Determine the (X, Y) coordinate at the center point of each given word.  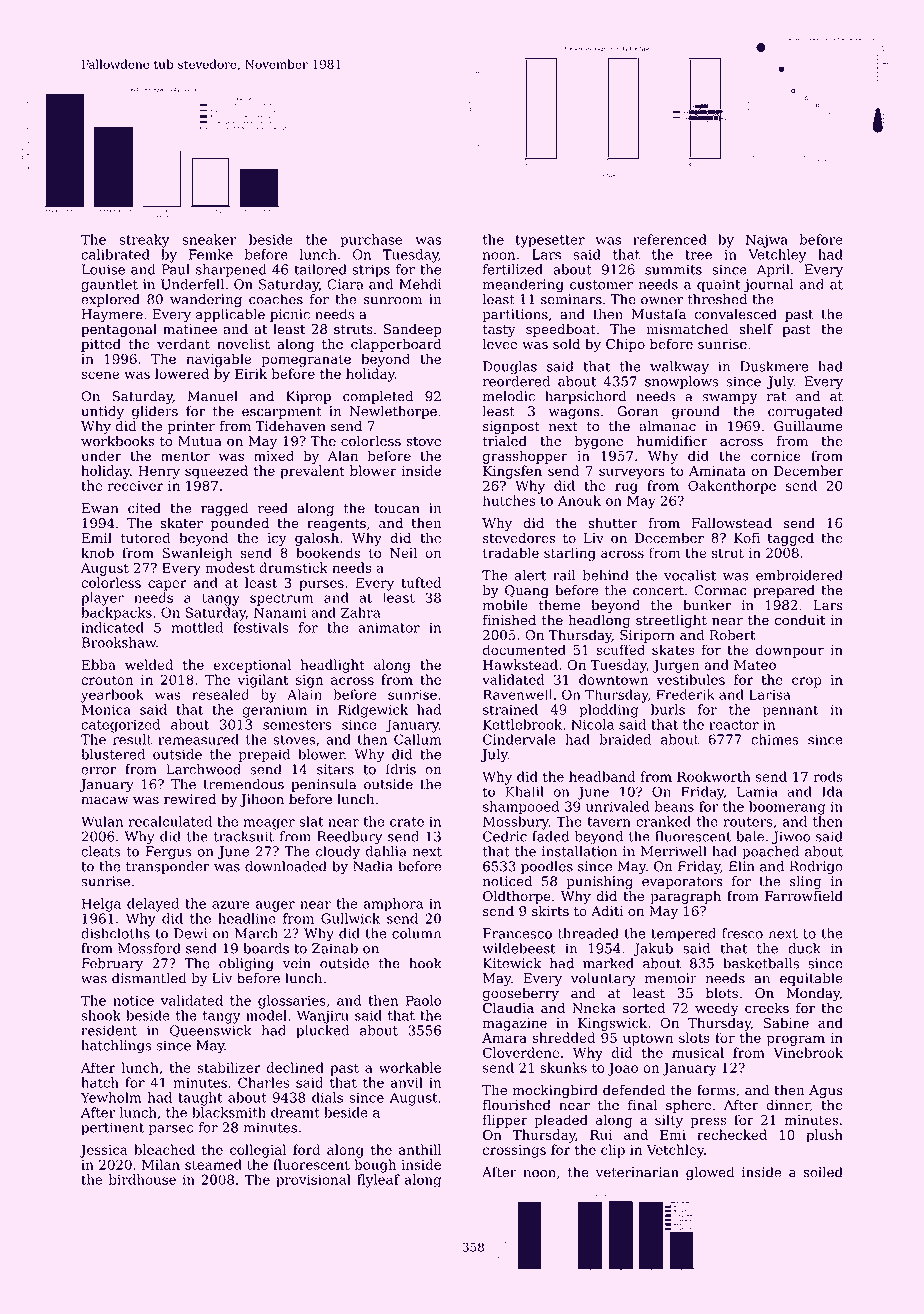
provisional (313, 1181)
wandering (206, 301)
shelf (756, 329)
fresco (742, 933)
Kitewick (512, 963)
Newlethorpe (393, 412)
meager (269, 824)
